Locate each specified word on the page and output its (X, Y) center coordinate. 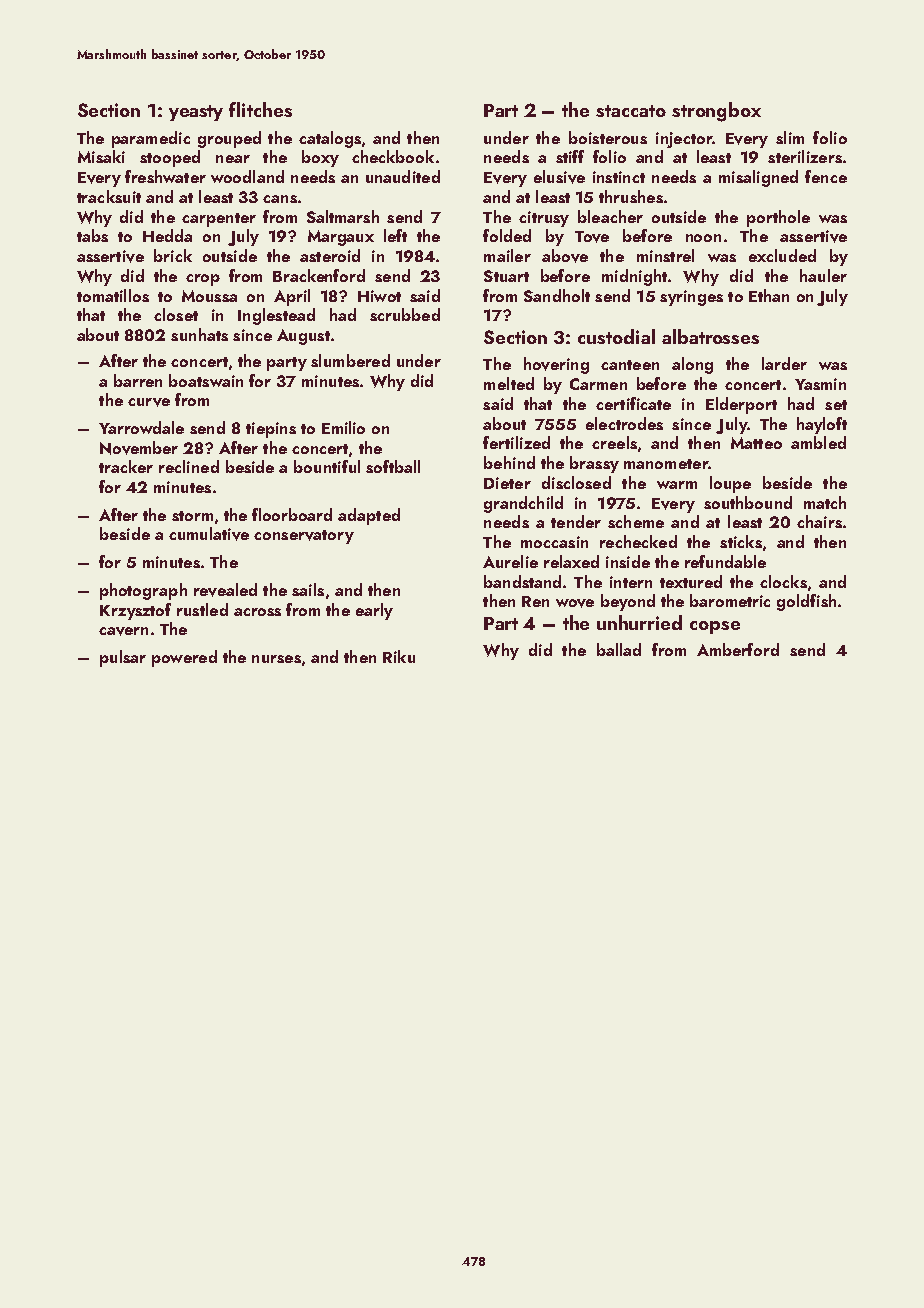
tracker (126, 466)
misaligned (758, 178)
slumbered (350, 360)
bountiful (327, 466)
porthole (778, 218)
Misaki (101, 156)
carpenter (219, 220)
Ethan (769, 295)
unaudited (403, 176)
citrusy (544, 219)
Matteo (756, 443)
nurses (276, 659)
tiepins (271, 430)
